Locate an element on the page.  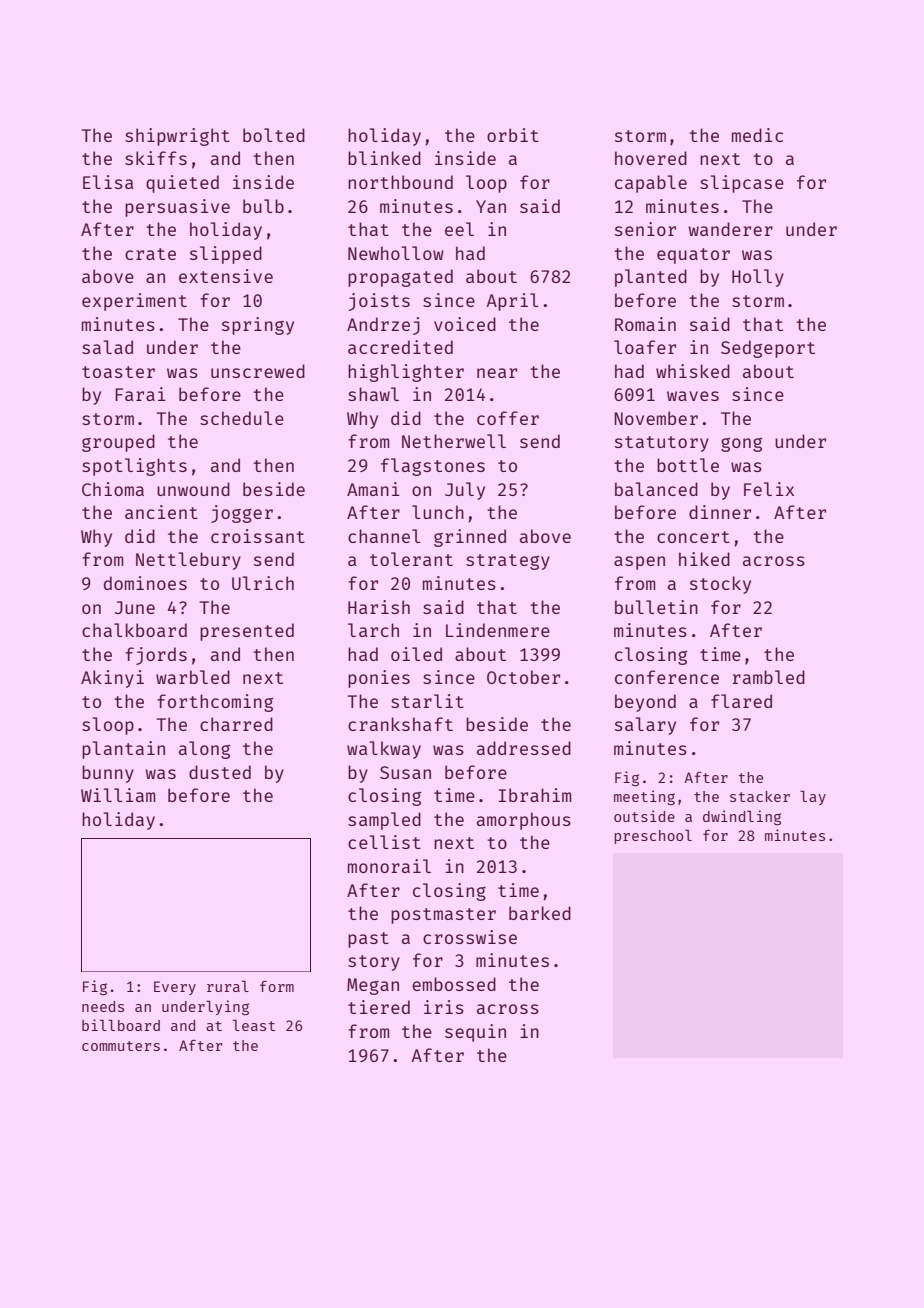
least is located at coordinates (254, 1025).
